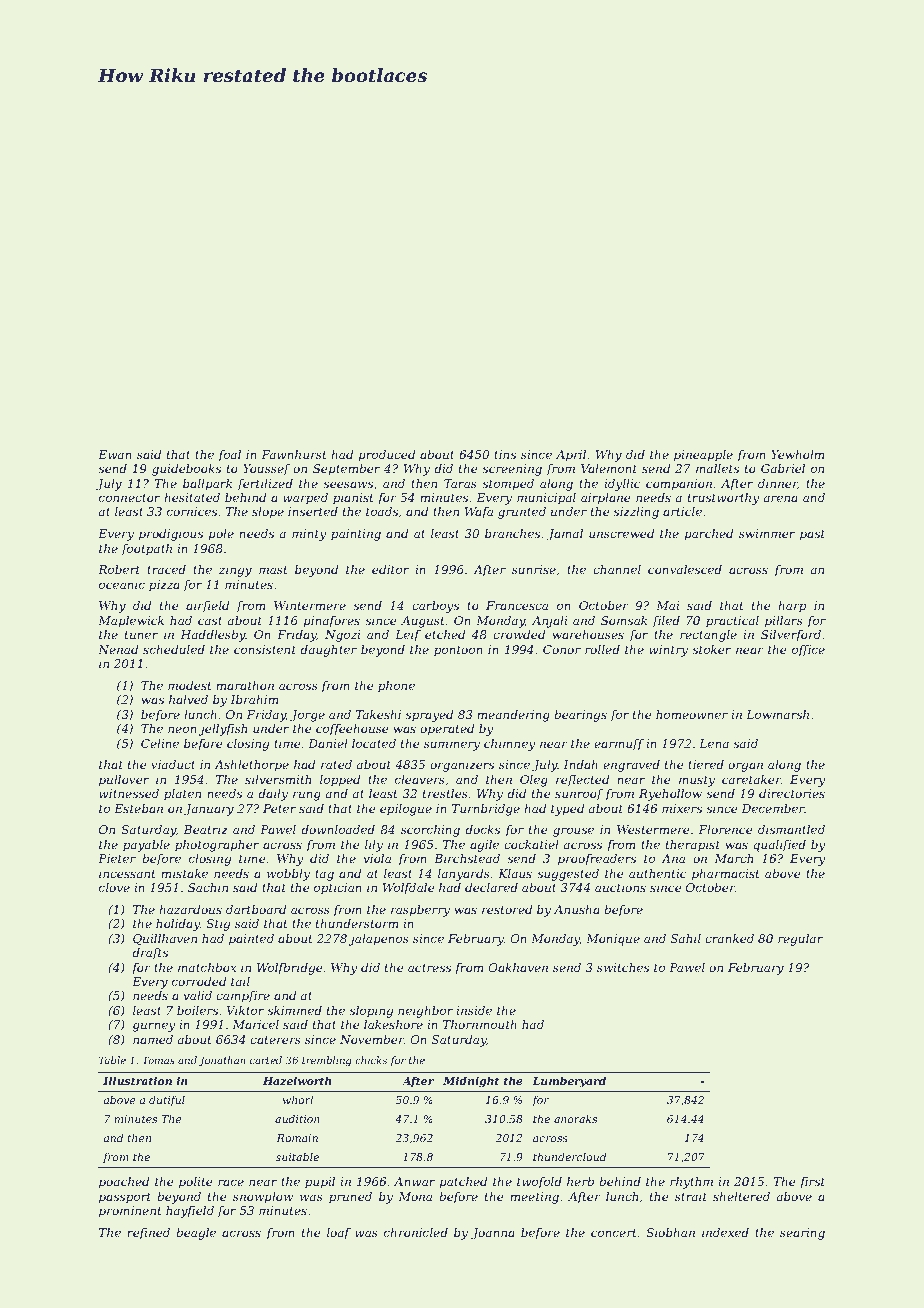 The height and width of the screenshot is (1308, 924). Describe the element at coordinates (802, 1234) in the screenshot. I see `searing` at that location.
